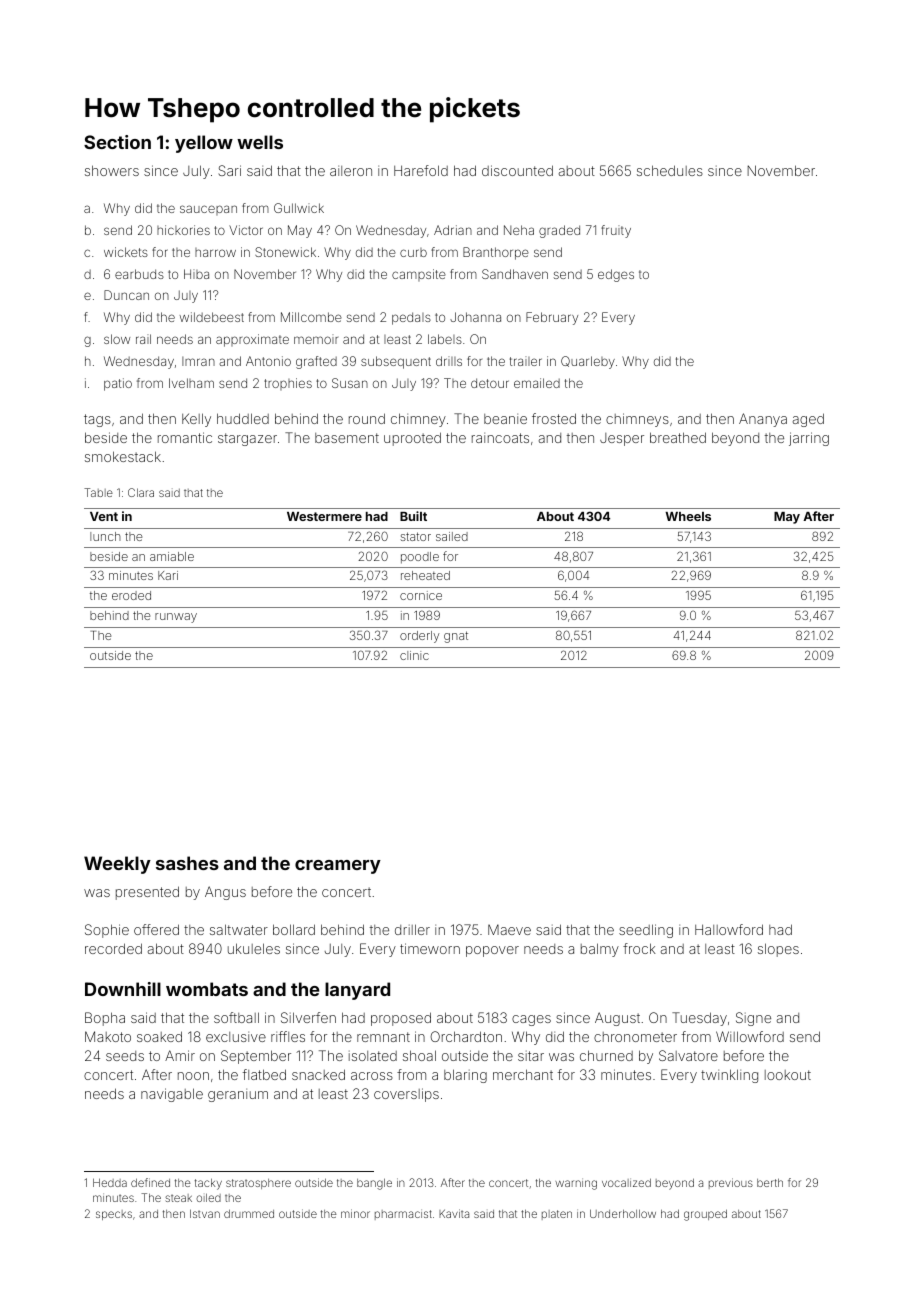 The height and width of the page is (1308, 924). I want to click on Wheels, so click(688, 516).
